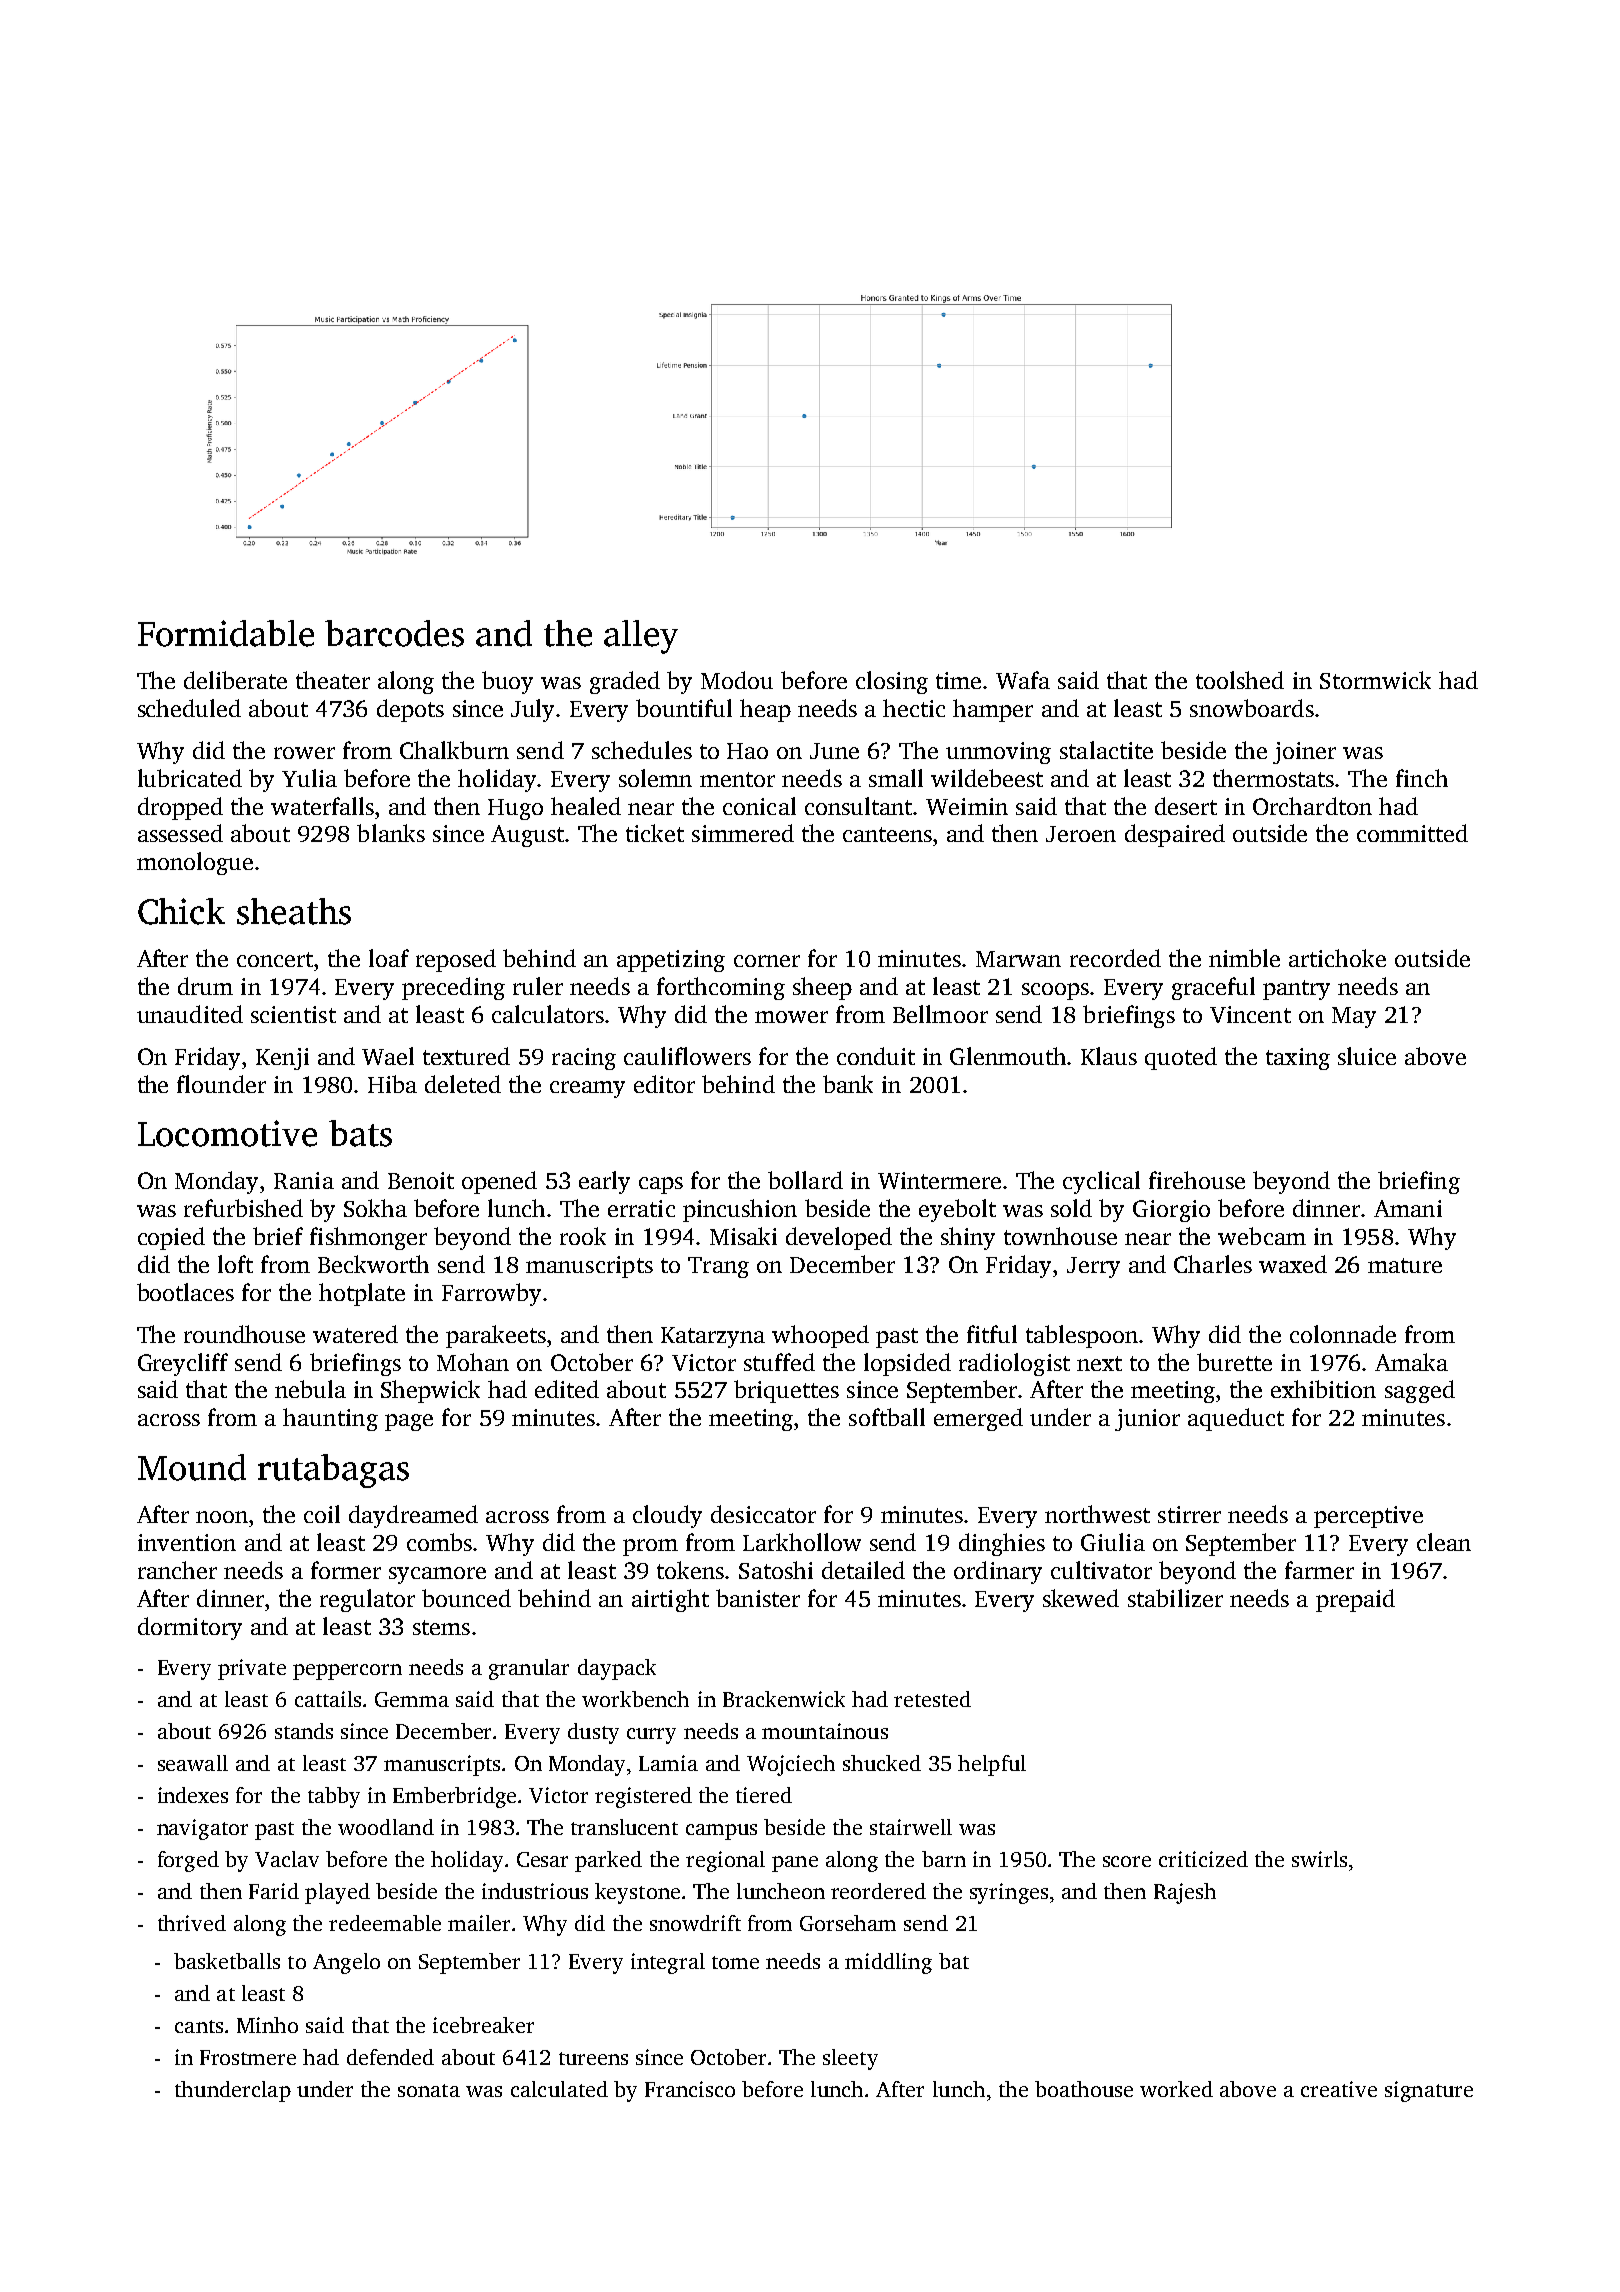 This screenshot has height=2292, width=1620. I want to click on Larkhollow, so click(802, 1542).
